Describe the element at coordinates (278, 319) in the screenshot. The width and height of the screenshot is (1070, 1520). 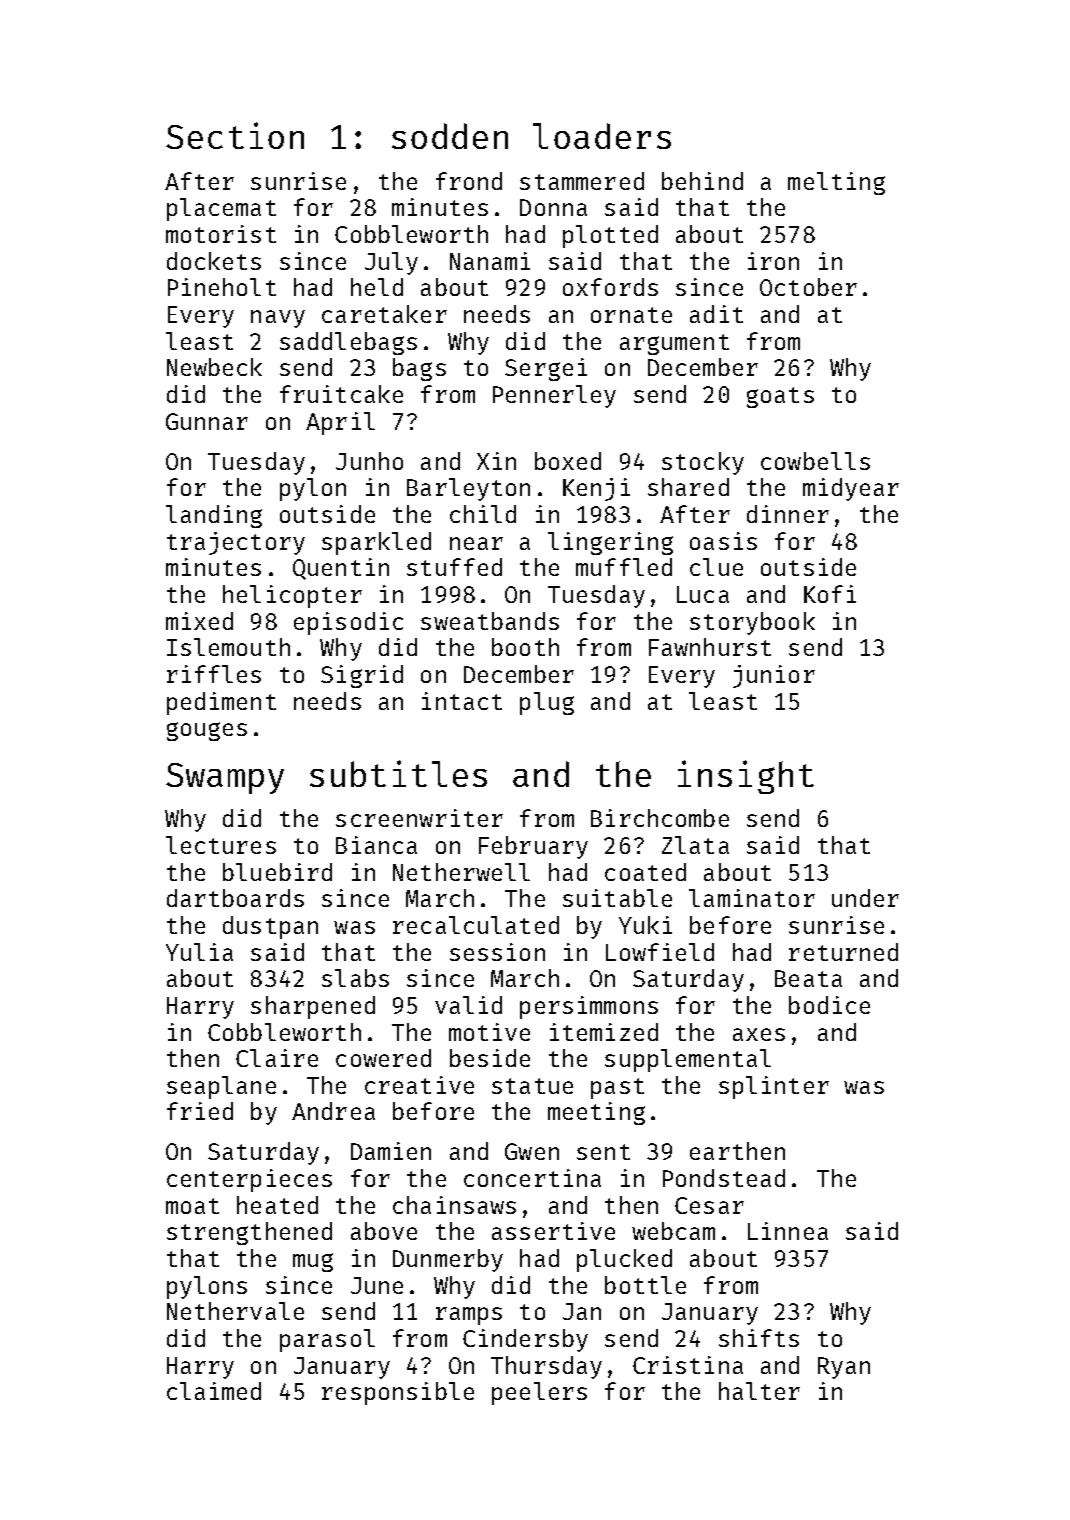
I see `navy` at that location.
